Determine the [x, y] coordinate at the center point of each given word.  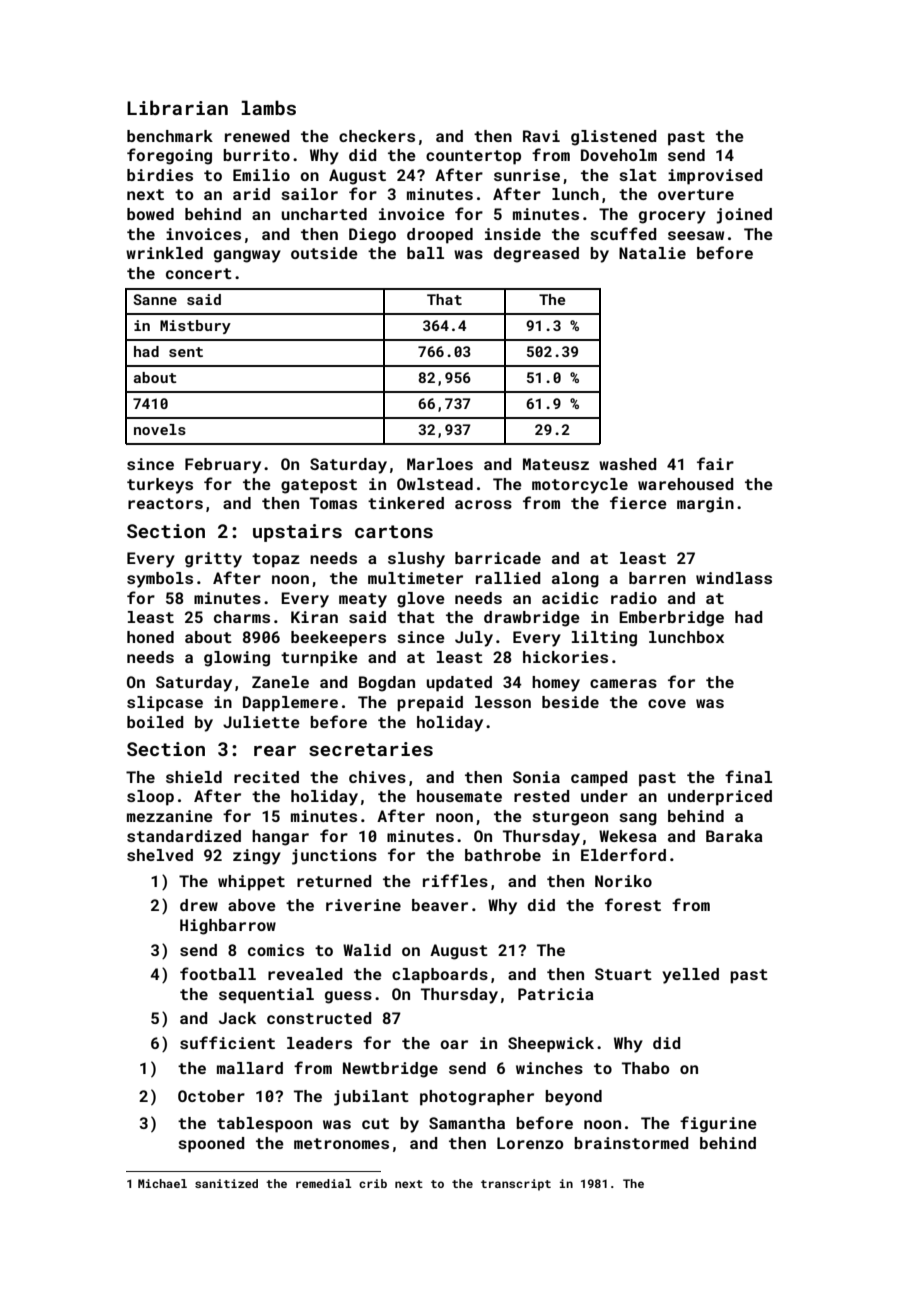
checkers [377, 136]
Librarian [177, 107]
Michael [162, 1183]
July [474, 639]
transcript [516, 1185]
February [223, 466]
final [748, 776]
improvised [715, 177]
